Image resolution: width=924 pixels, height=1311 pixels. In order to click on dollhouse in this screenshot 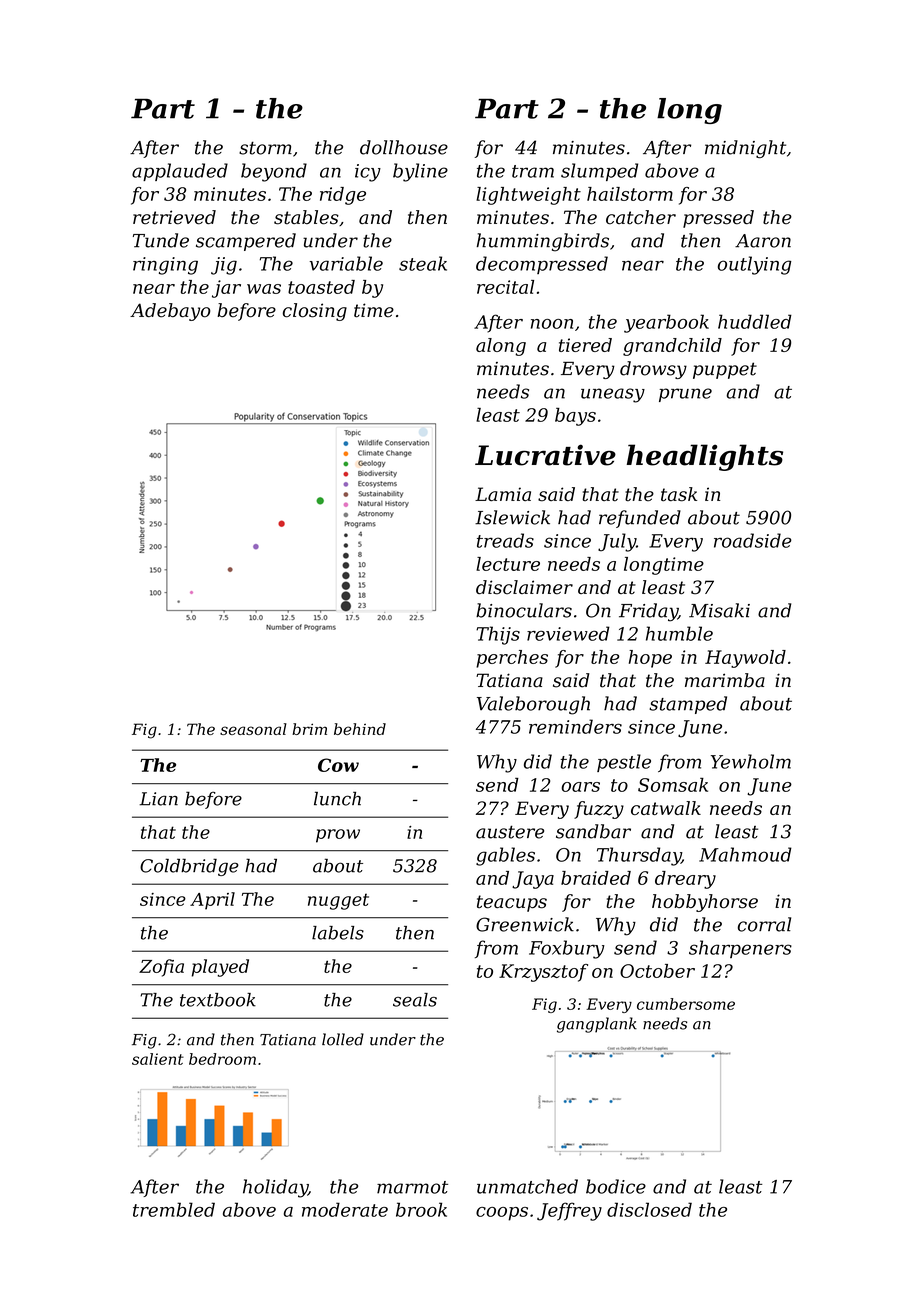, I will do `click(404, 147)`.
